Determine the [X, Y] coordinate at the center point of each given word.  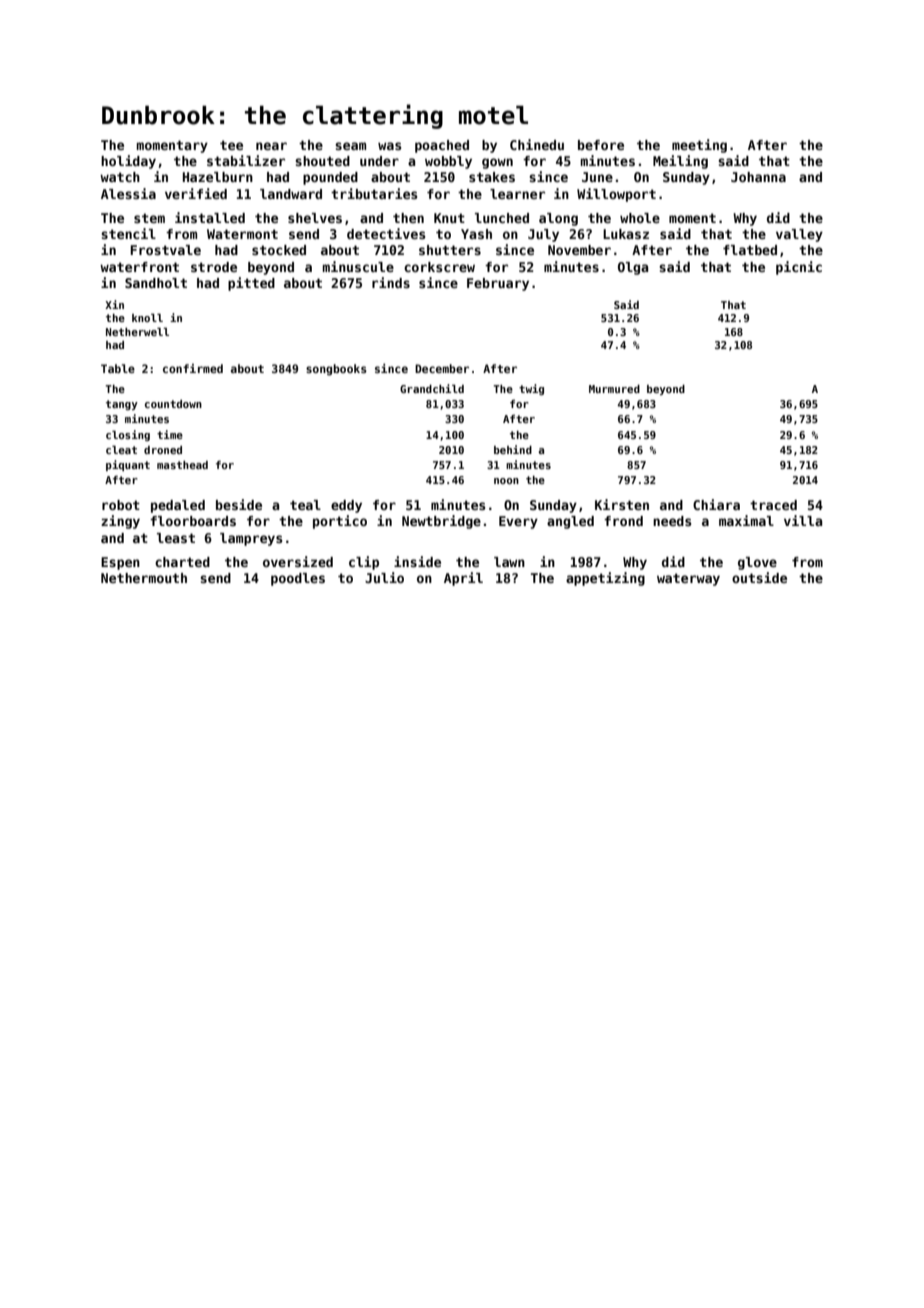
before [601, 145]
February [498, 284]
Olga [633, 268]
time [170, 434]
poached [442, 146]
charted [182, 562]
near [271, 146]
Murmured [614, 389]
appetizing [605, 579]
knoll [147, 318]
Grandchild [432, 388]
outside [759, 577]
